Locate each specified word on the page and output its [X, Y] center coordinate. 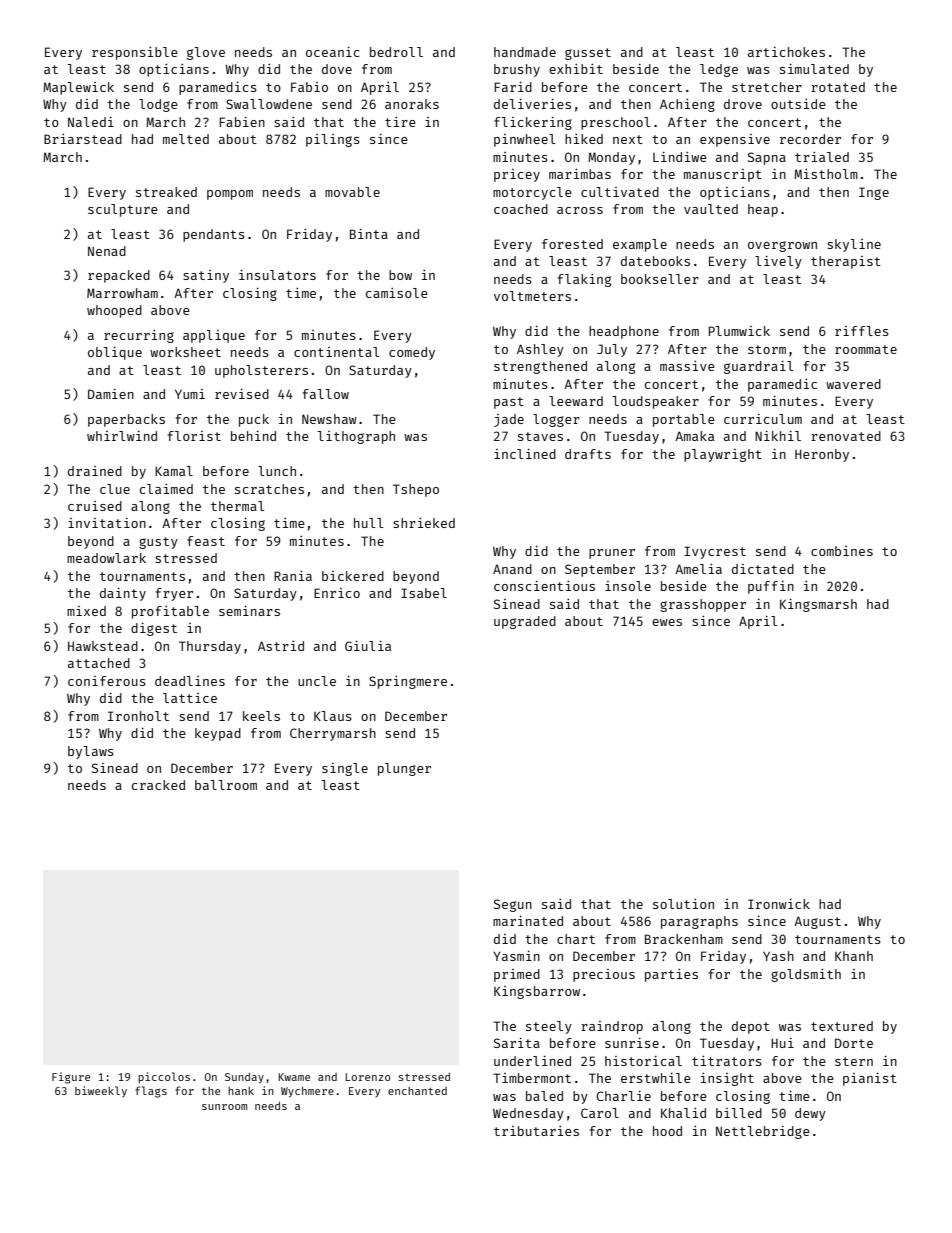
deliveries [532, 103]
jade [509, 420]
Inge [874, 193]
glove [206, 53]
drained [95, 471]
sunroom [224, 1107]
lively [778, 262]
